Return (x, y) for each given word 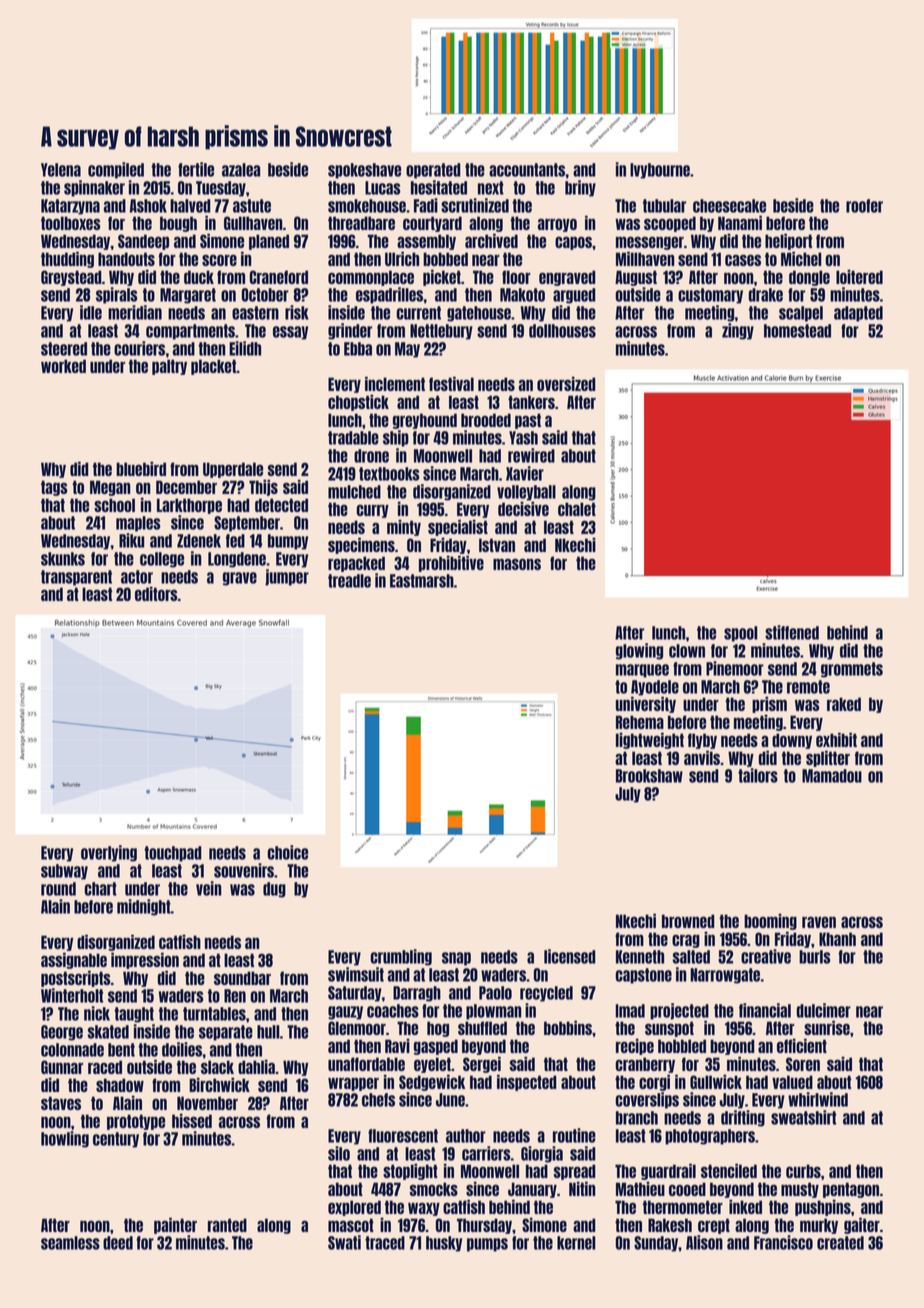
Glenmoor (357, 1028)
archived (491, 240)
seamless (70, 1243)
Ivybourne (660, 171)
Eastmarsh (422, 581)
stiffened (792, 632)
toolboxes (71, 223)
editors (156, 593)
